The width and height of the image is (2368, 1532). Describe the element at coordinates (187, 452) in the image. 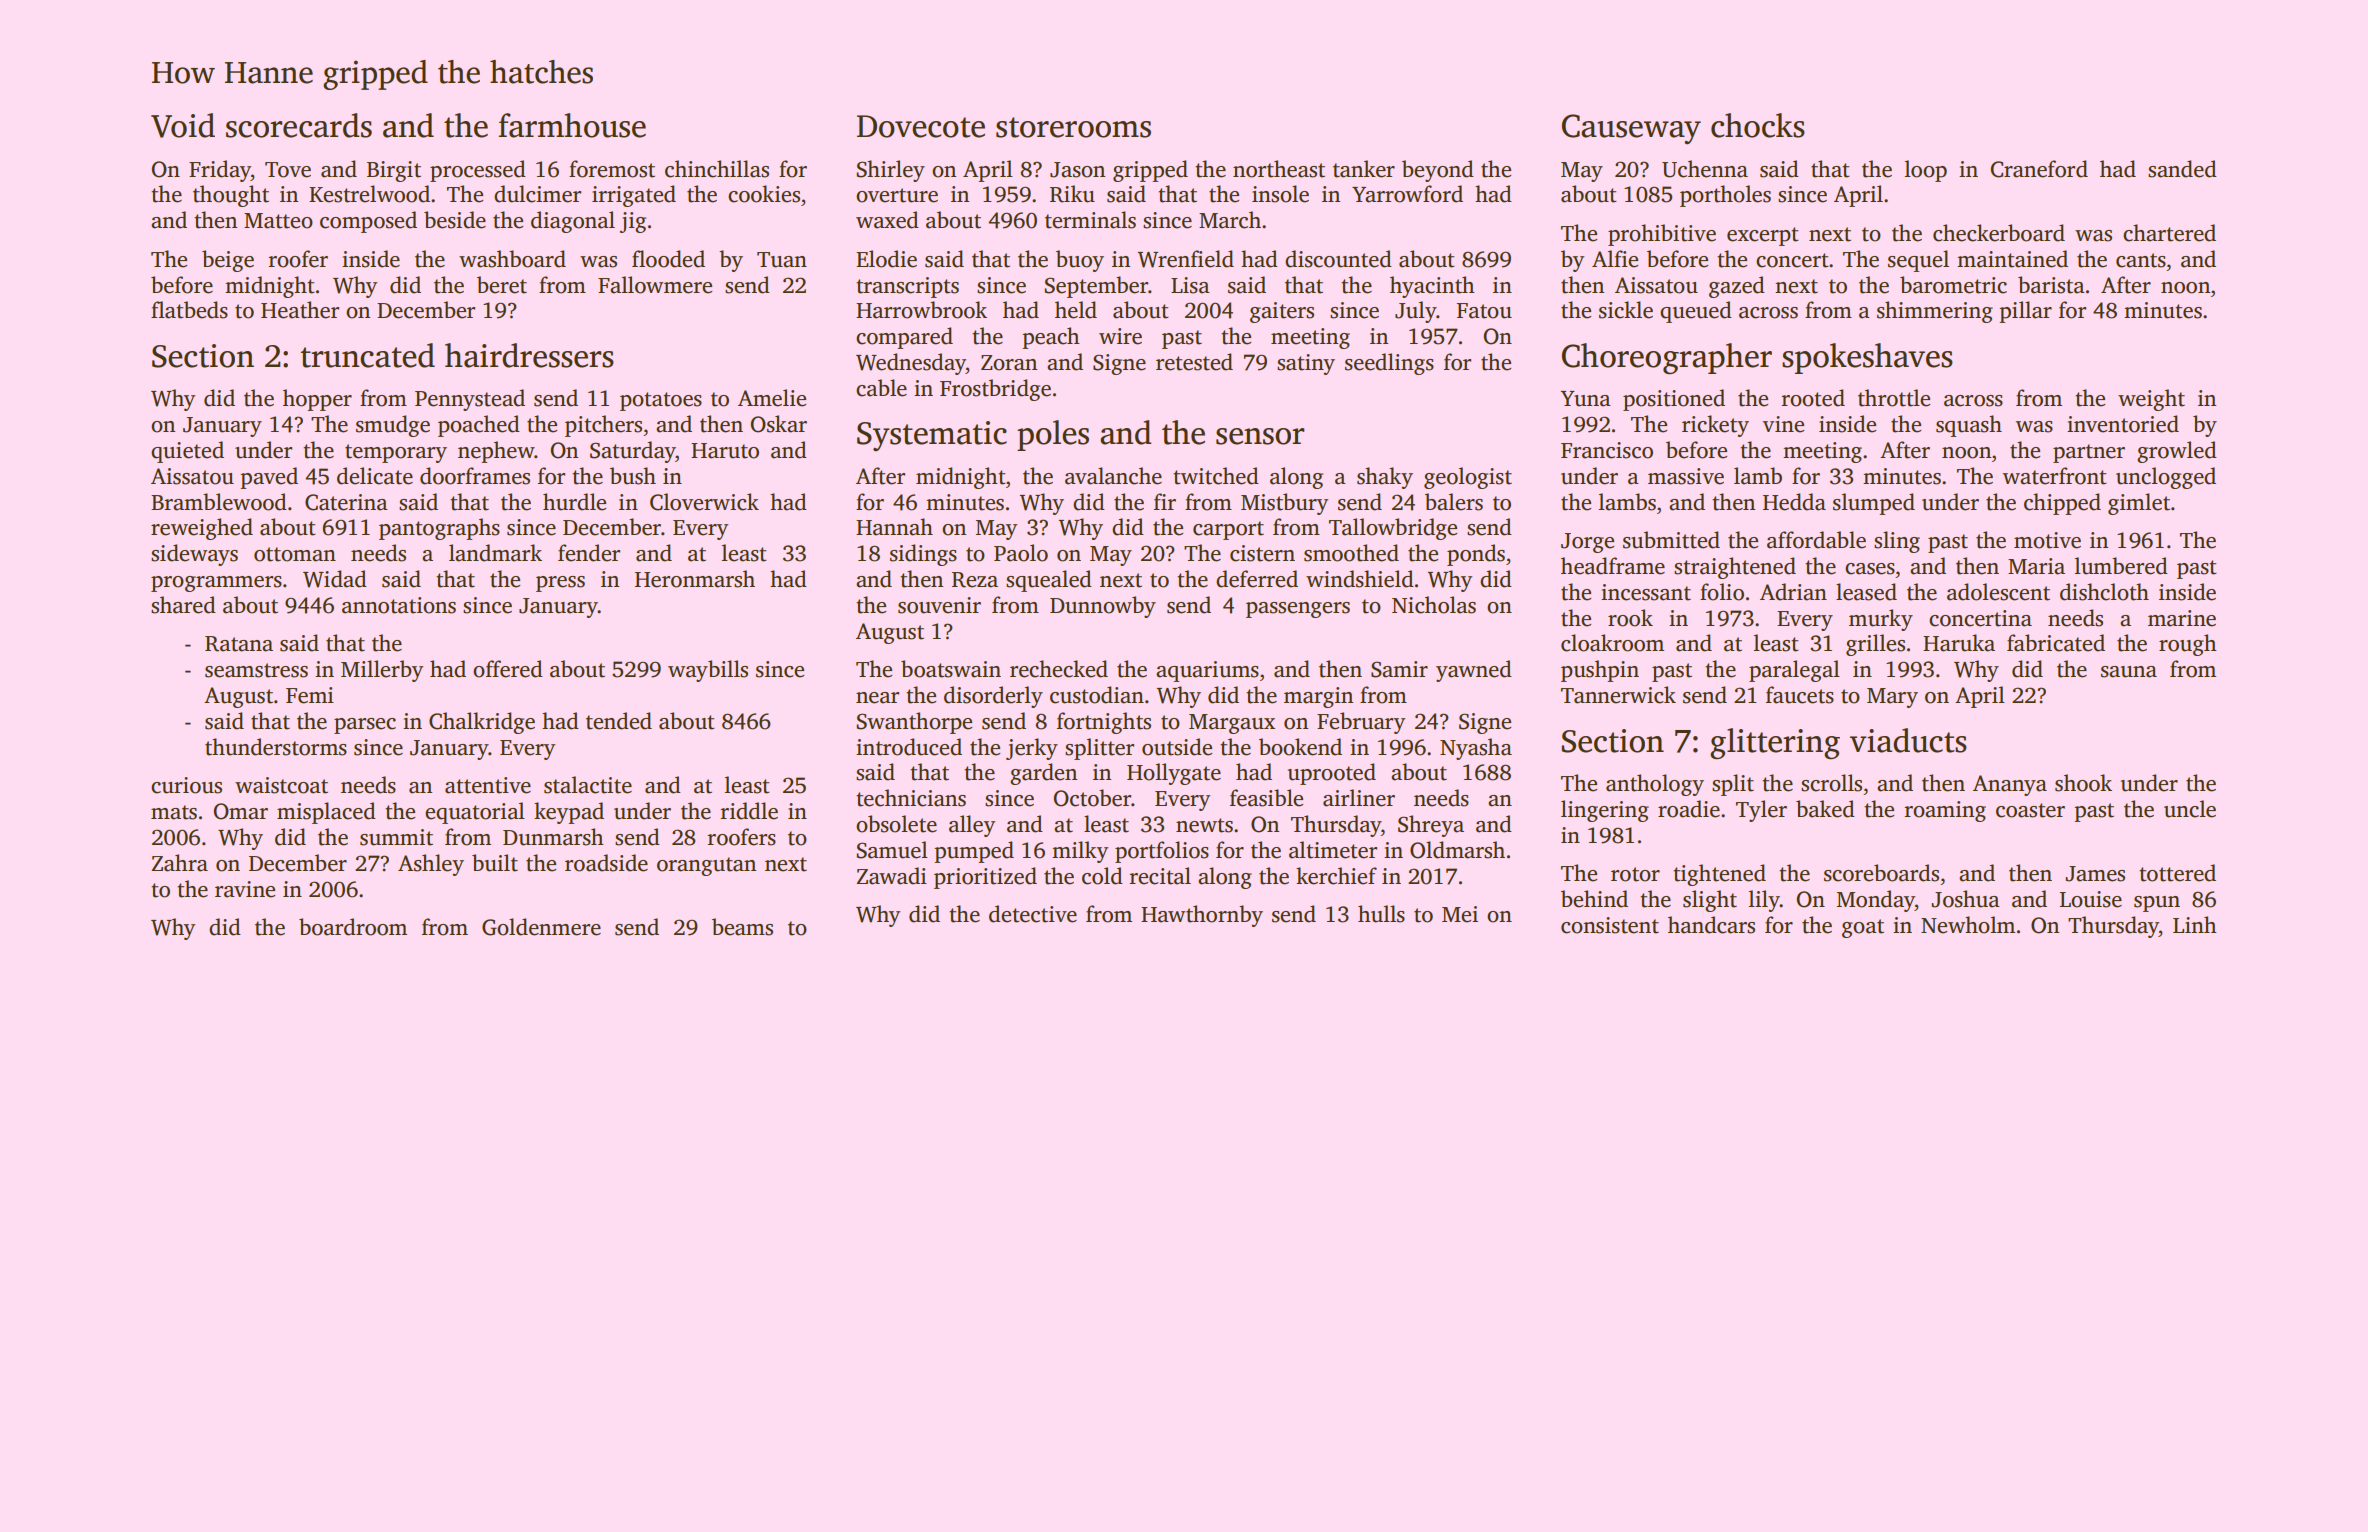

I see `quieted` at that location.
